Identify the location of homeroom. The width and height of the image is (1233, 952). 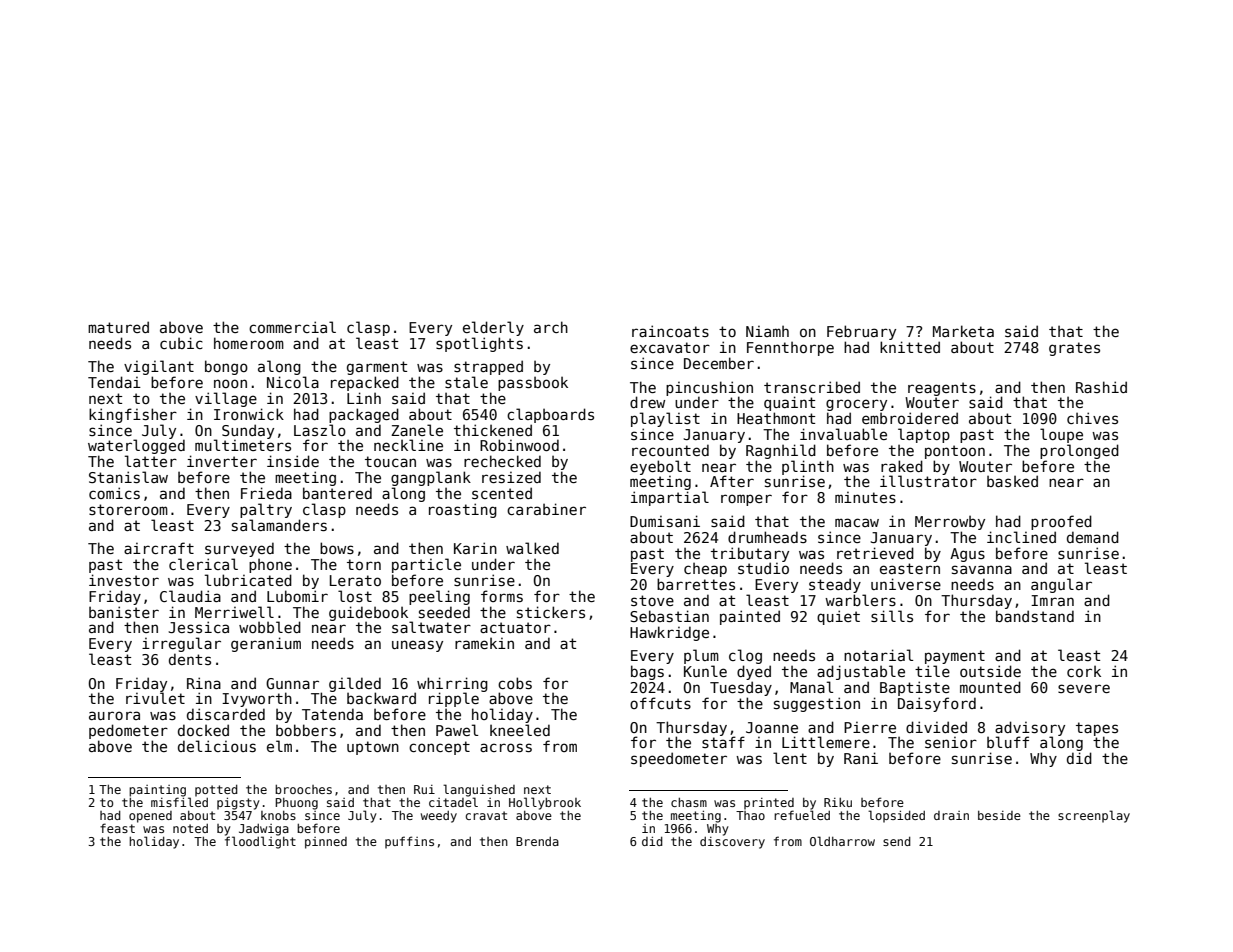
(249, 343).
